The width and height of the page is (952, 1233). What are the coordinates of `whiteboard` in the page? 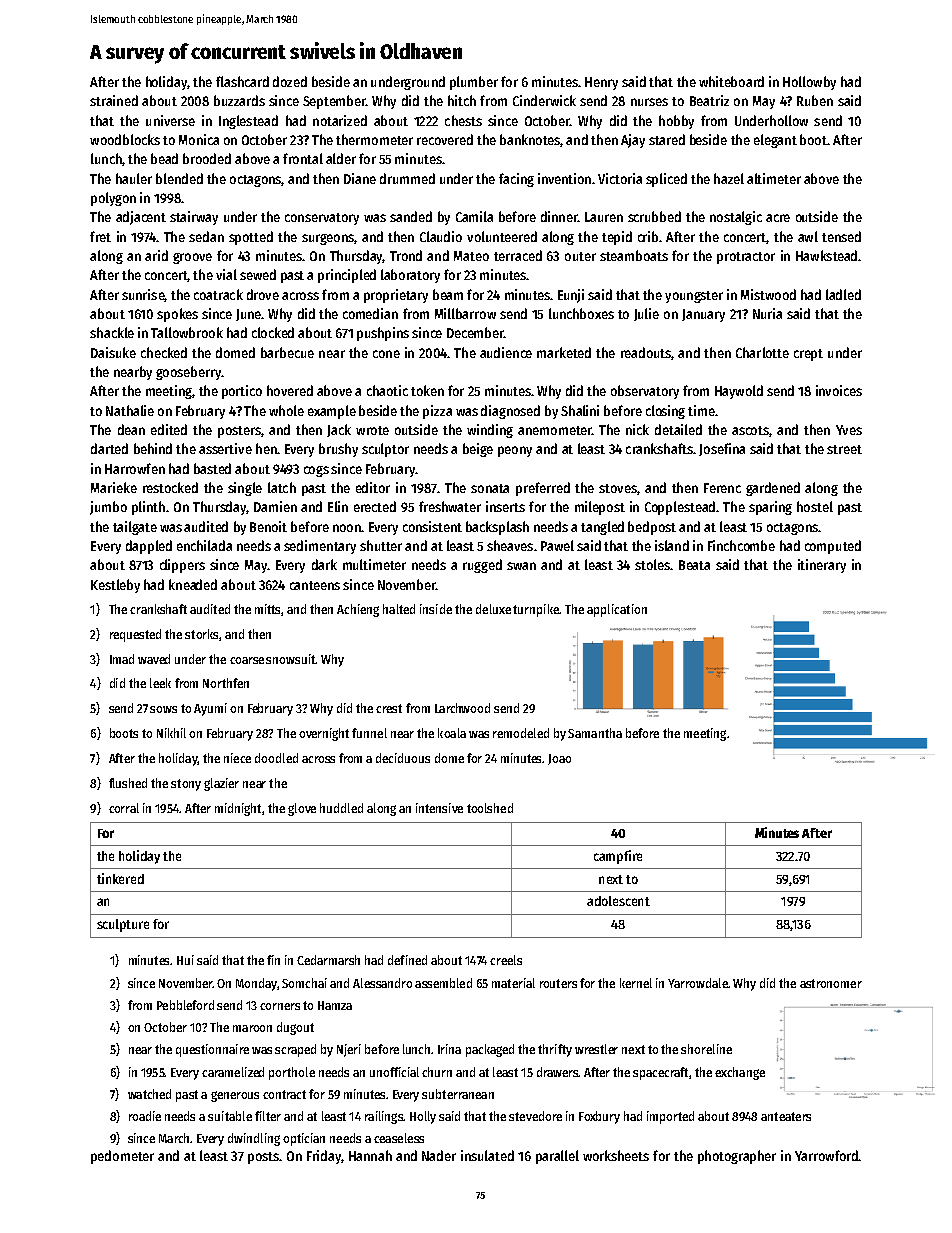 It's located at (731, 81).
